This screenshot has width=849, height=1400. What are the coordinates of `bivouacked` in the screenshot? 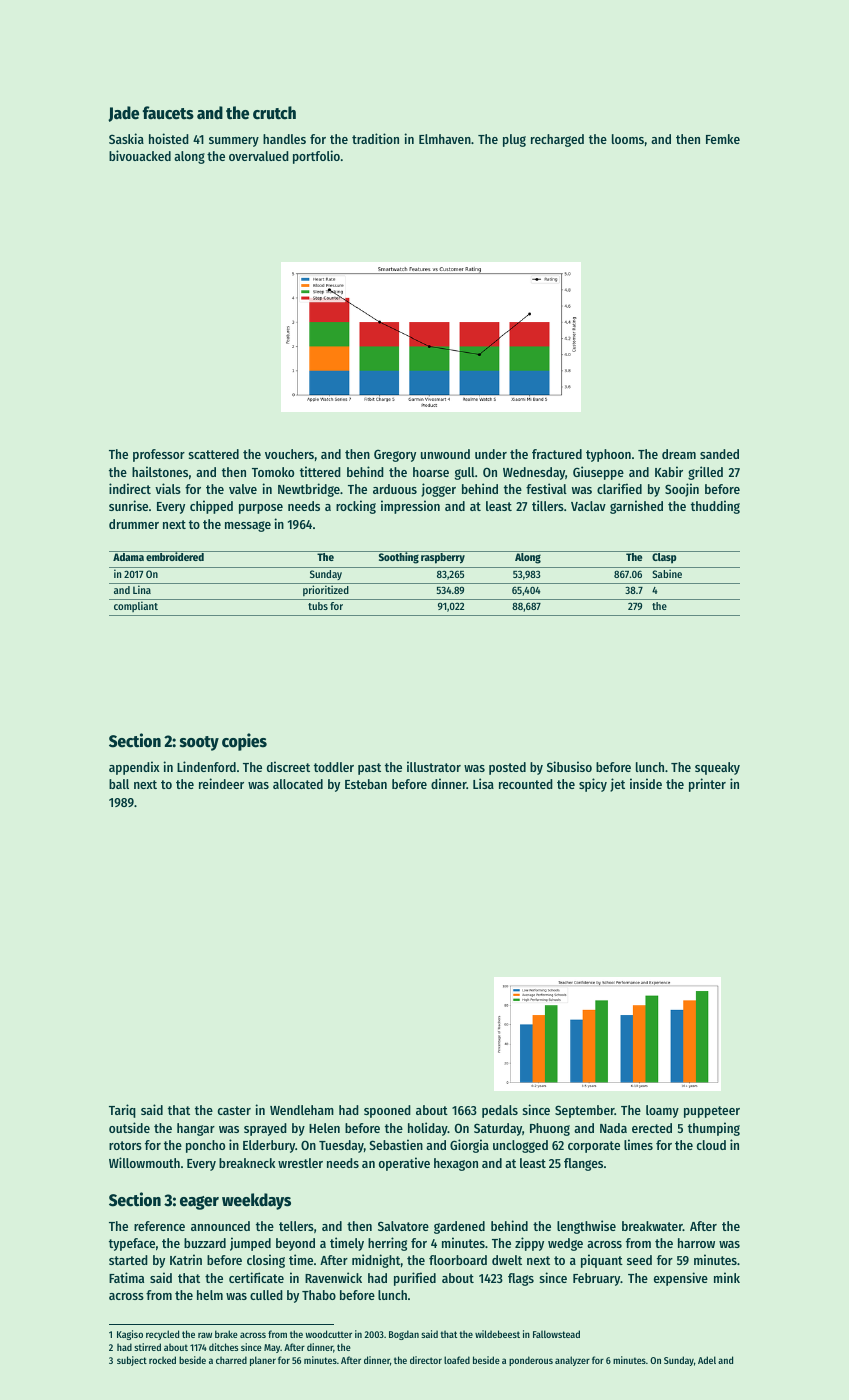 It's located at (140, 155).
